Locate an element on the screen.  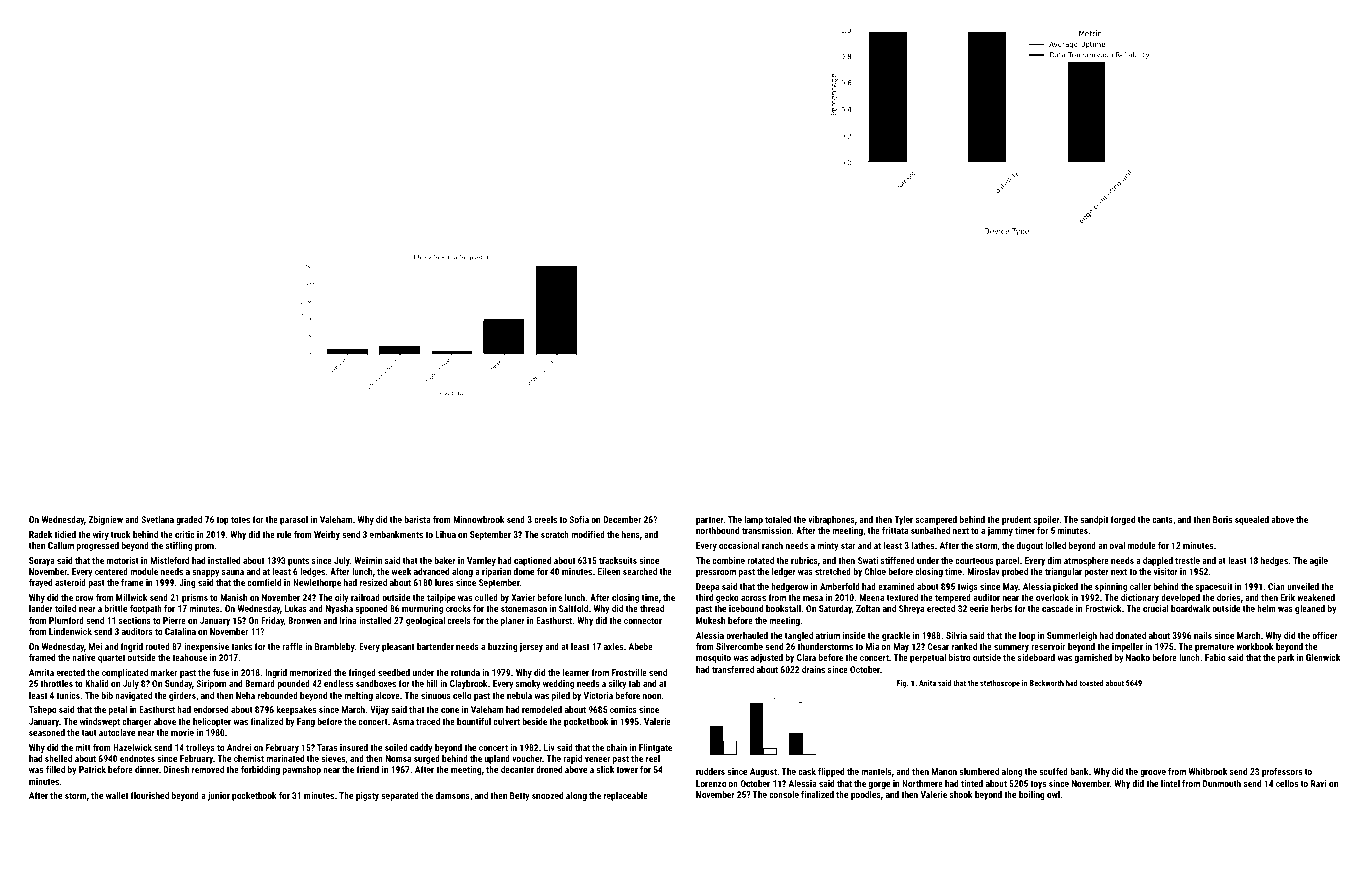
scratch is located at coordinates (555, 534).
